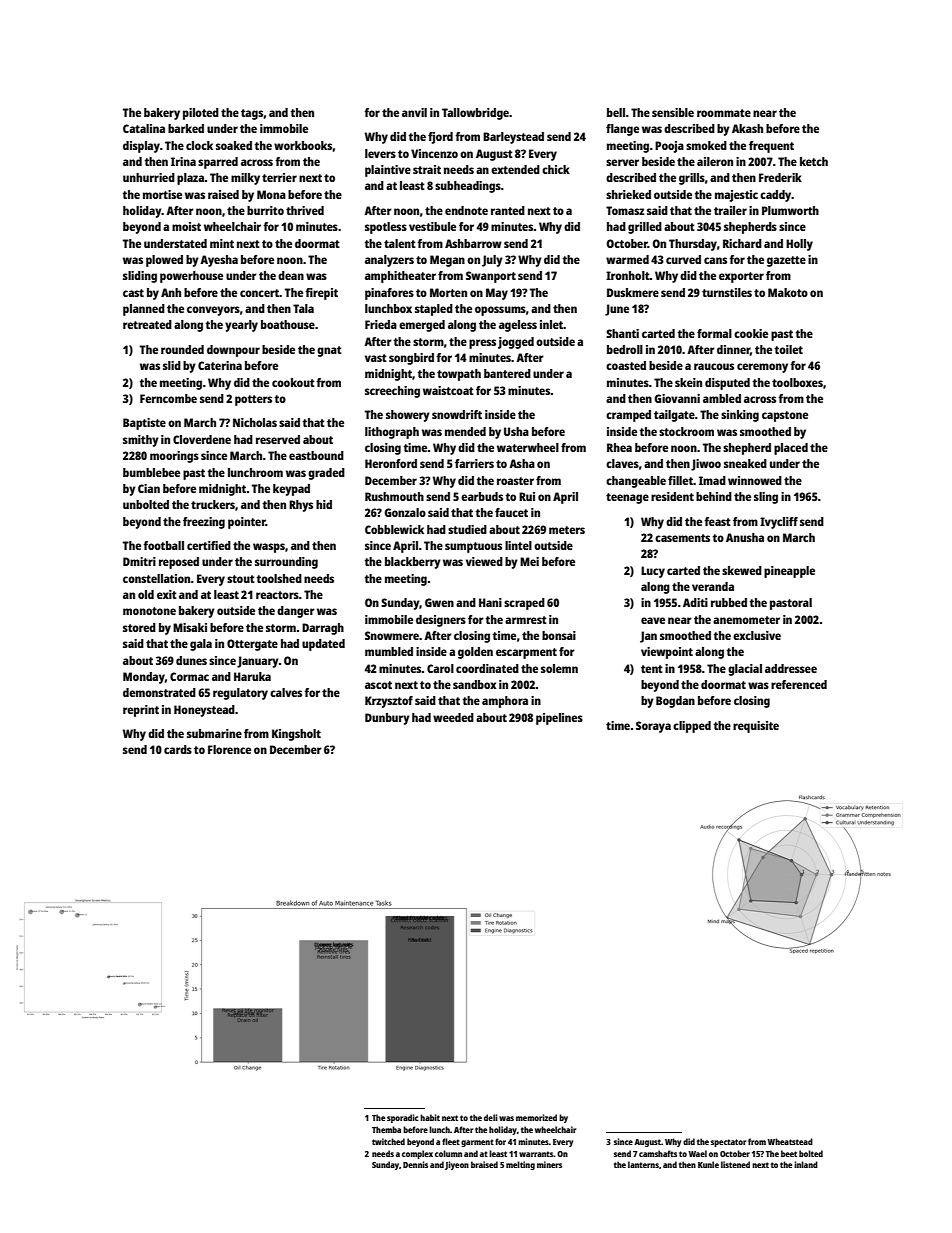 This page has height=1233, width=952. Describe the element at coordinates (742, 570) in the page. I see `skewed` at that location.
